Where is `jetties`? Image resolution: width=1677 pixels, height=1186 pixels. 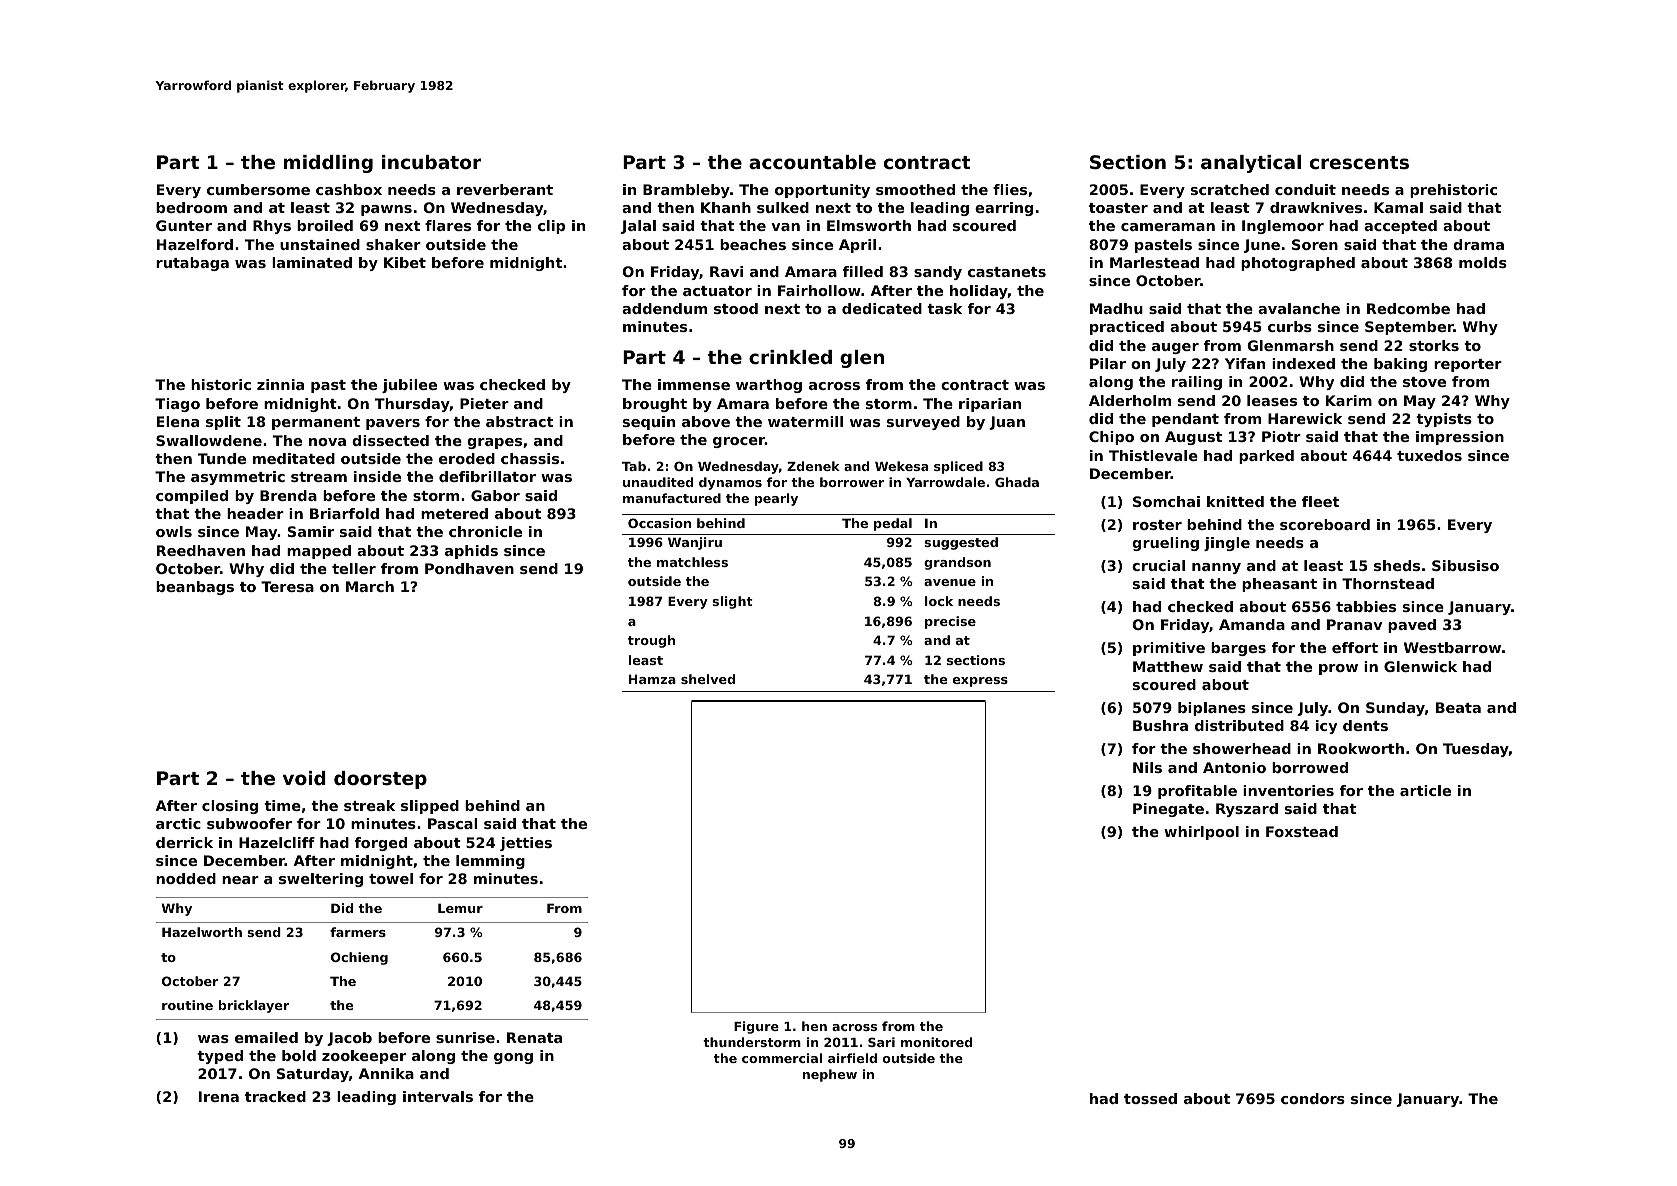
jetties is located at coordinates (526, 844).
